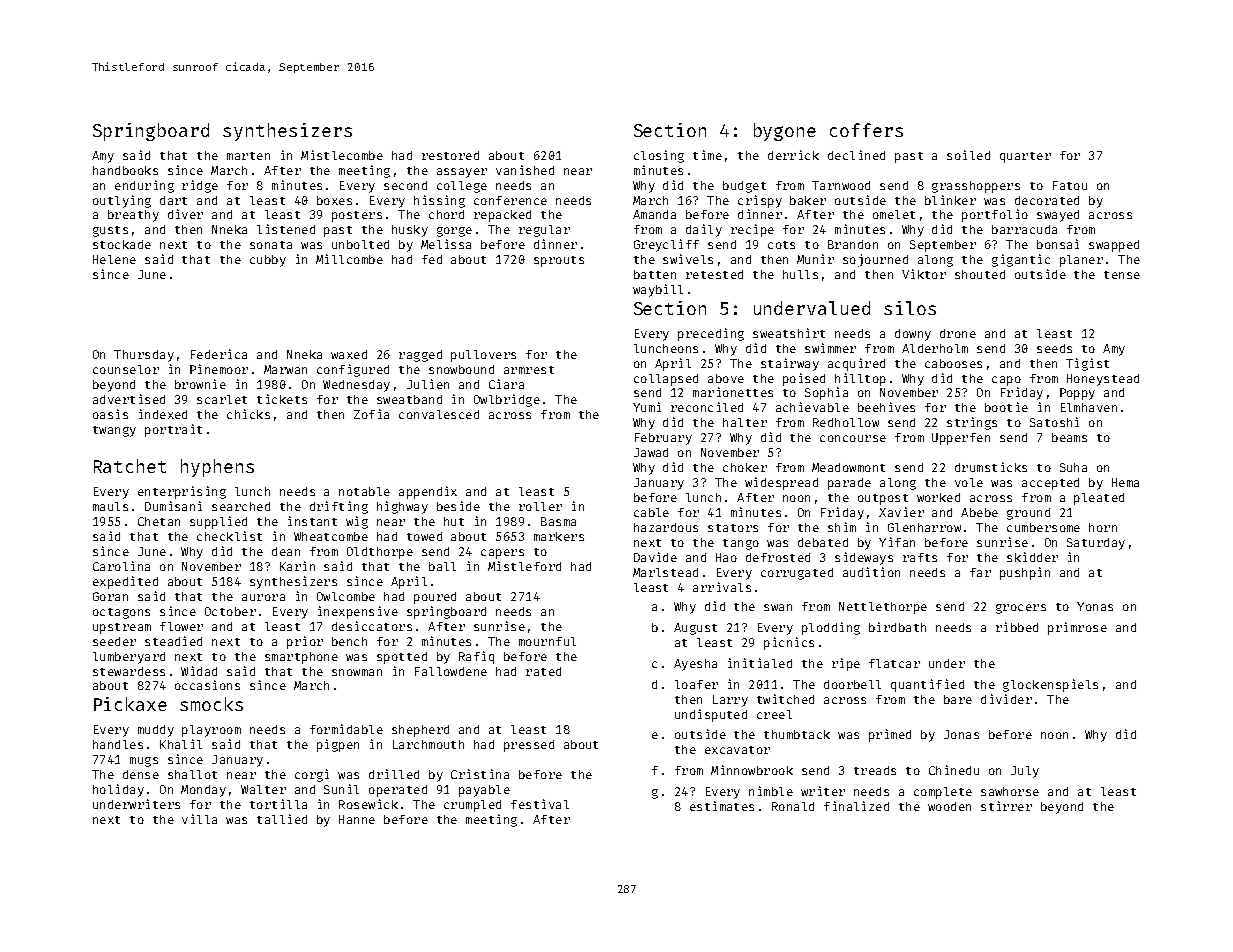 The width and height of the screenshot is (1233, 952). What do you see at coordinates (1087, 364) in the screenshot?
I see `Tigist` at bounding box center [1087, 364].
